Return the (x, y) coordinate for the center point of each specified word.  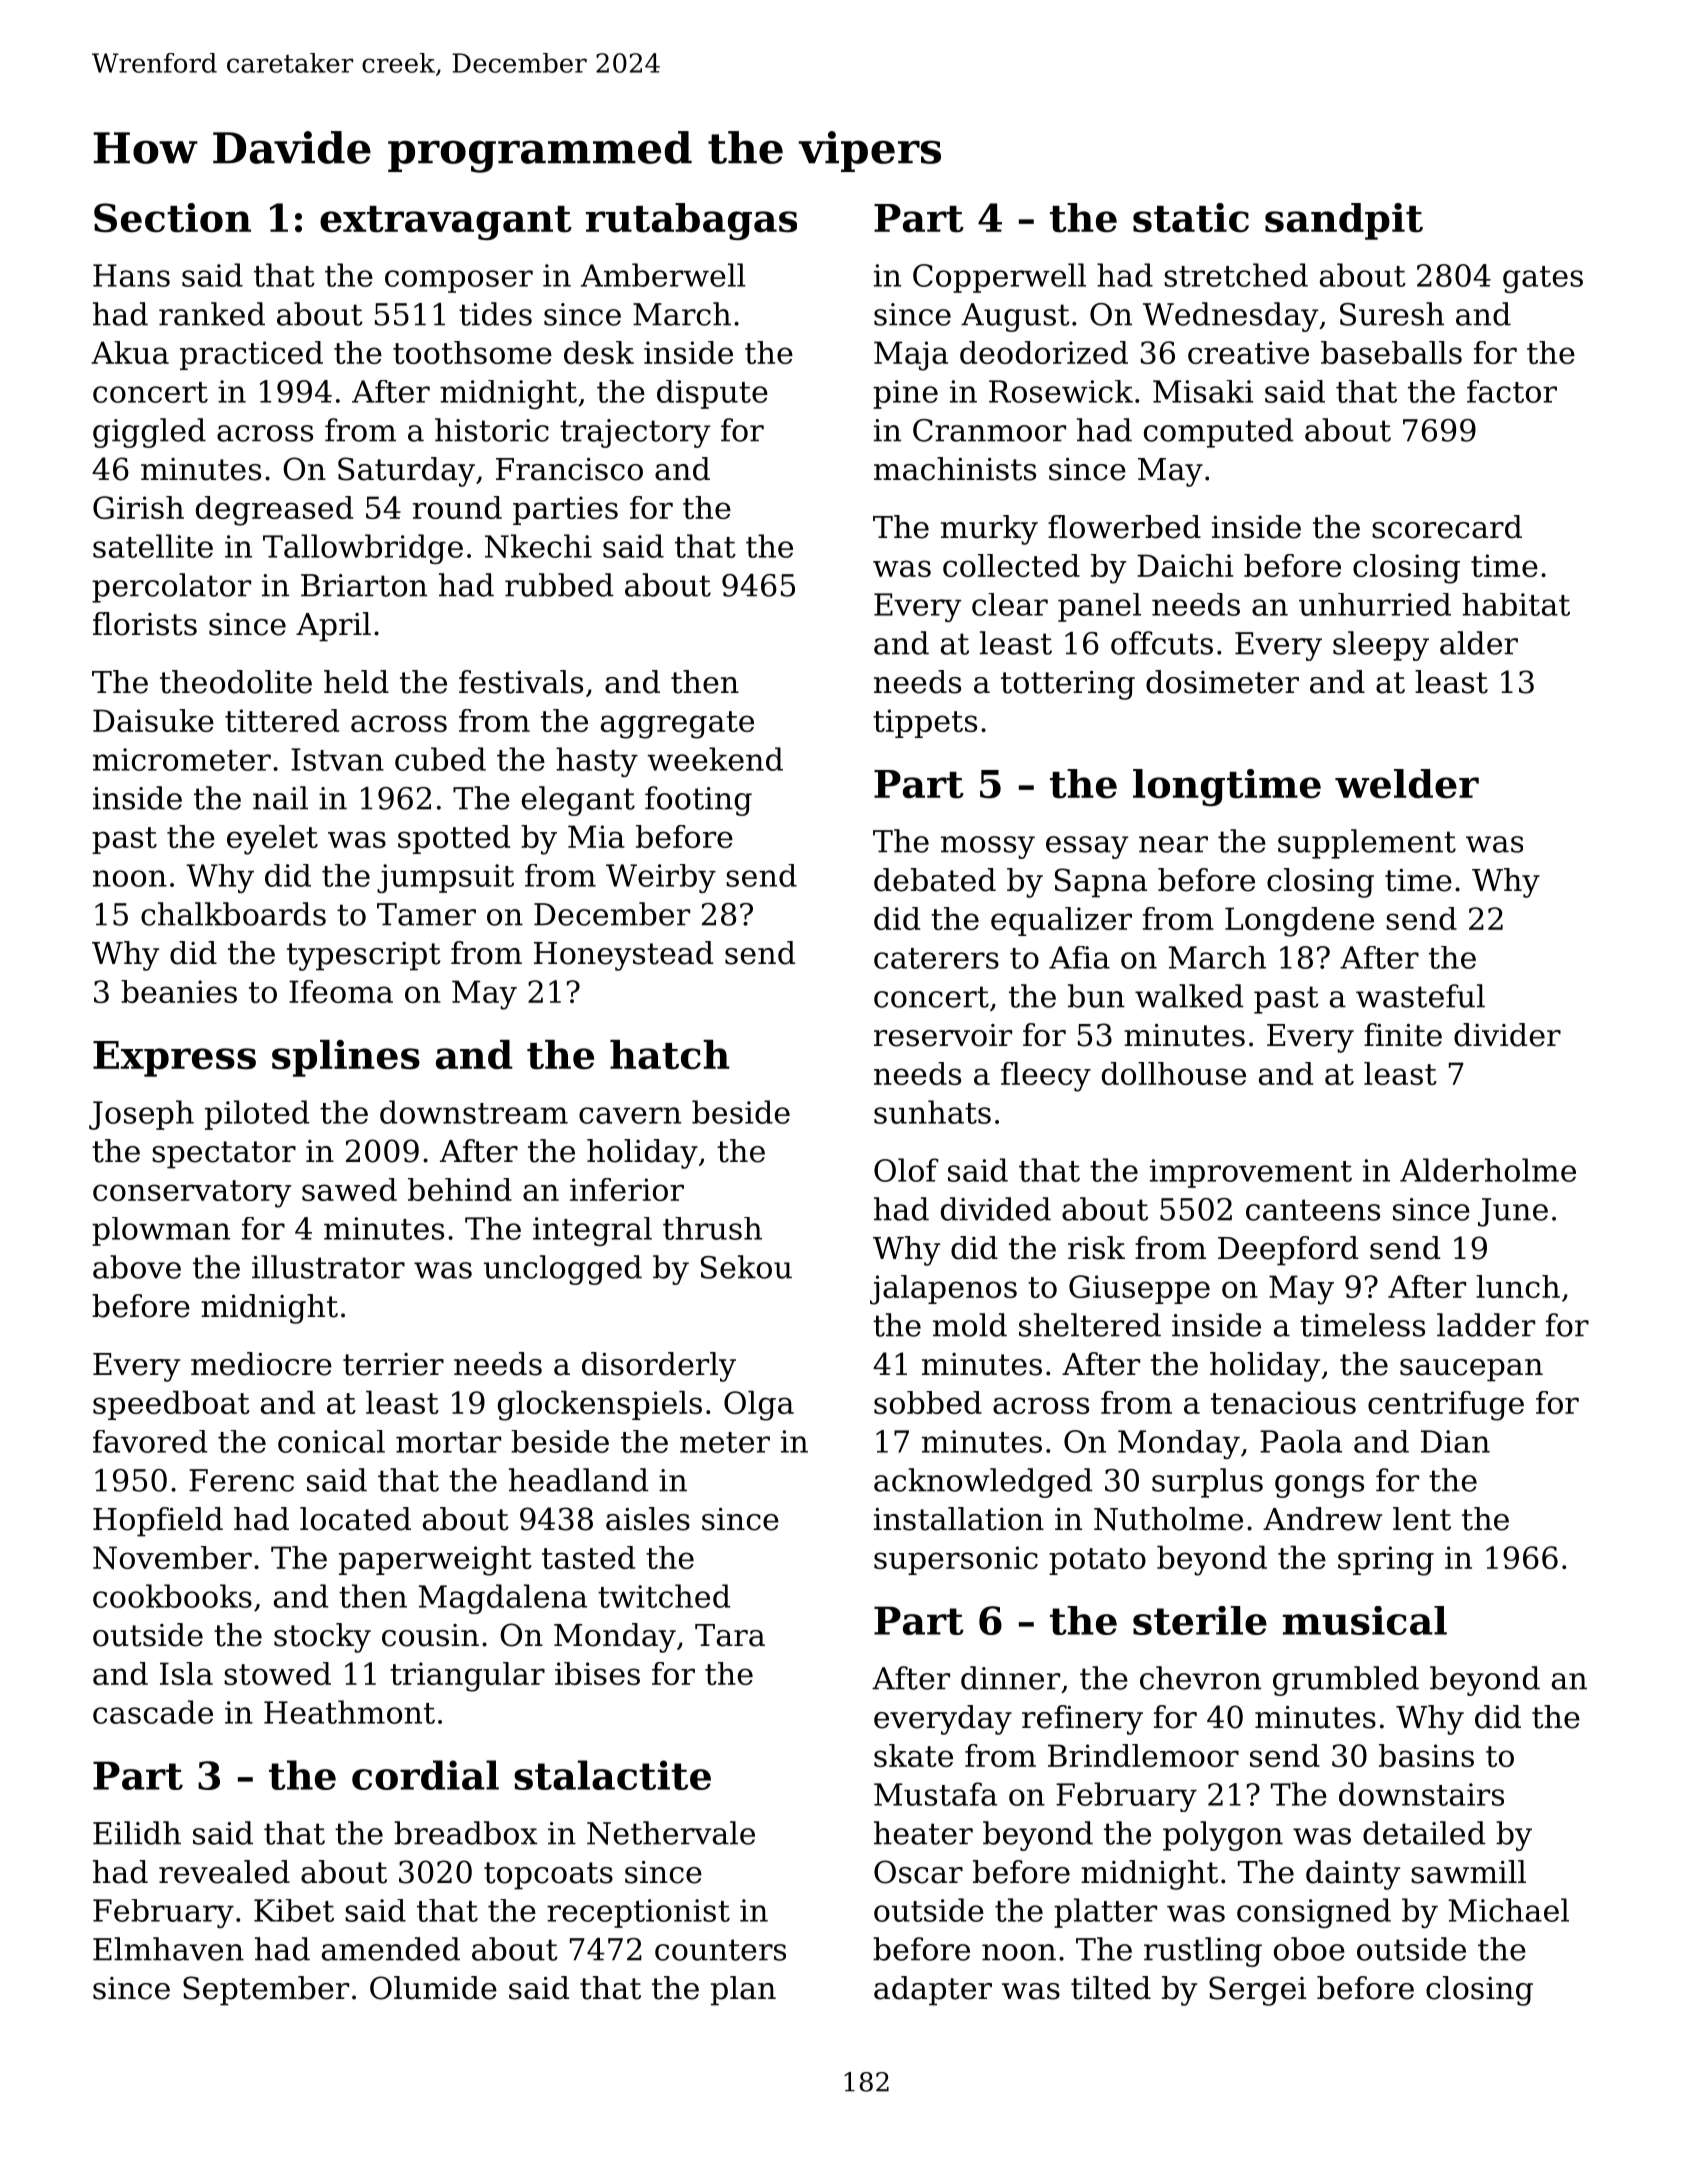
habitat (1516, 604)
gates (1543, 279)
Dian (1455, 1441)
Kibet (294, 1910)
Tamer (426, 914)
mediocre (261, 1364)
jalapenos (943, 1290)
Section (172, 218)
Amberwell (663, 275)
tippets (925, 723)
